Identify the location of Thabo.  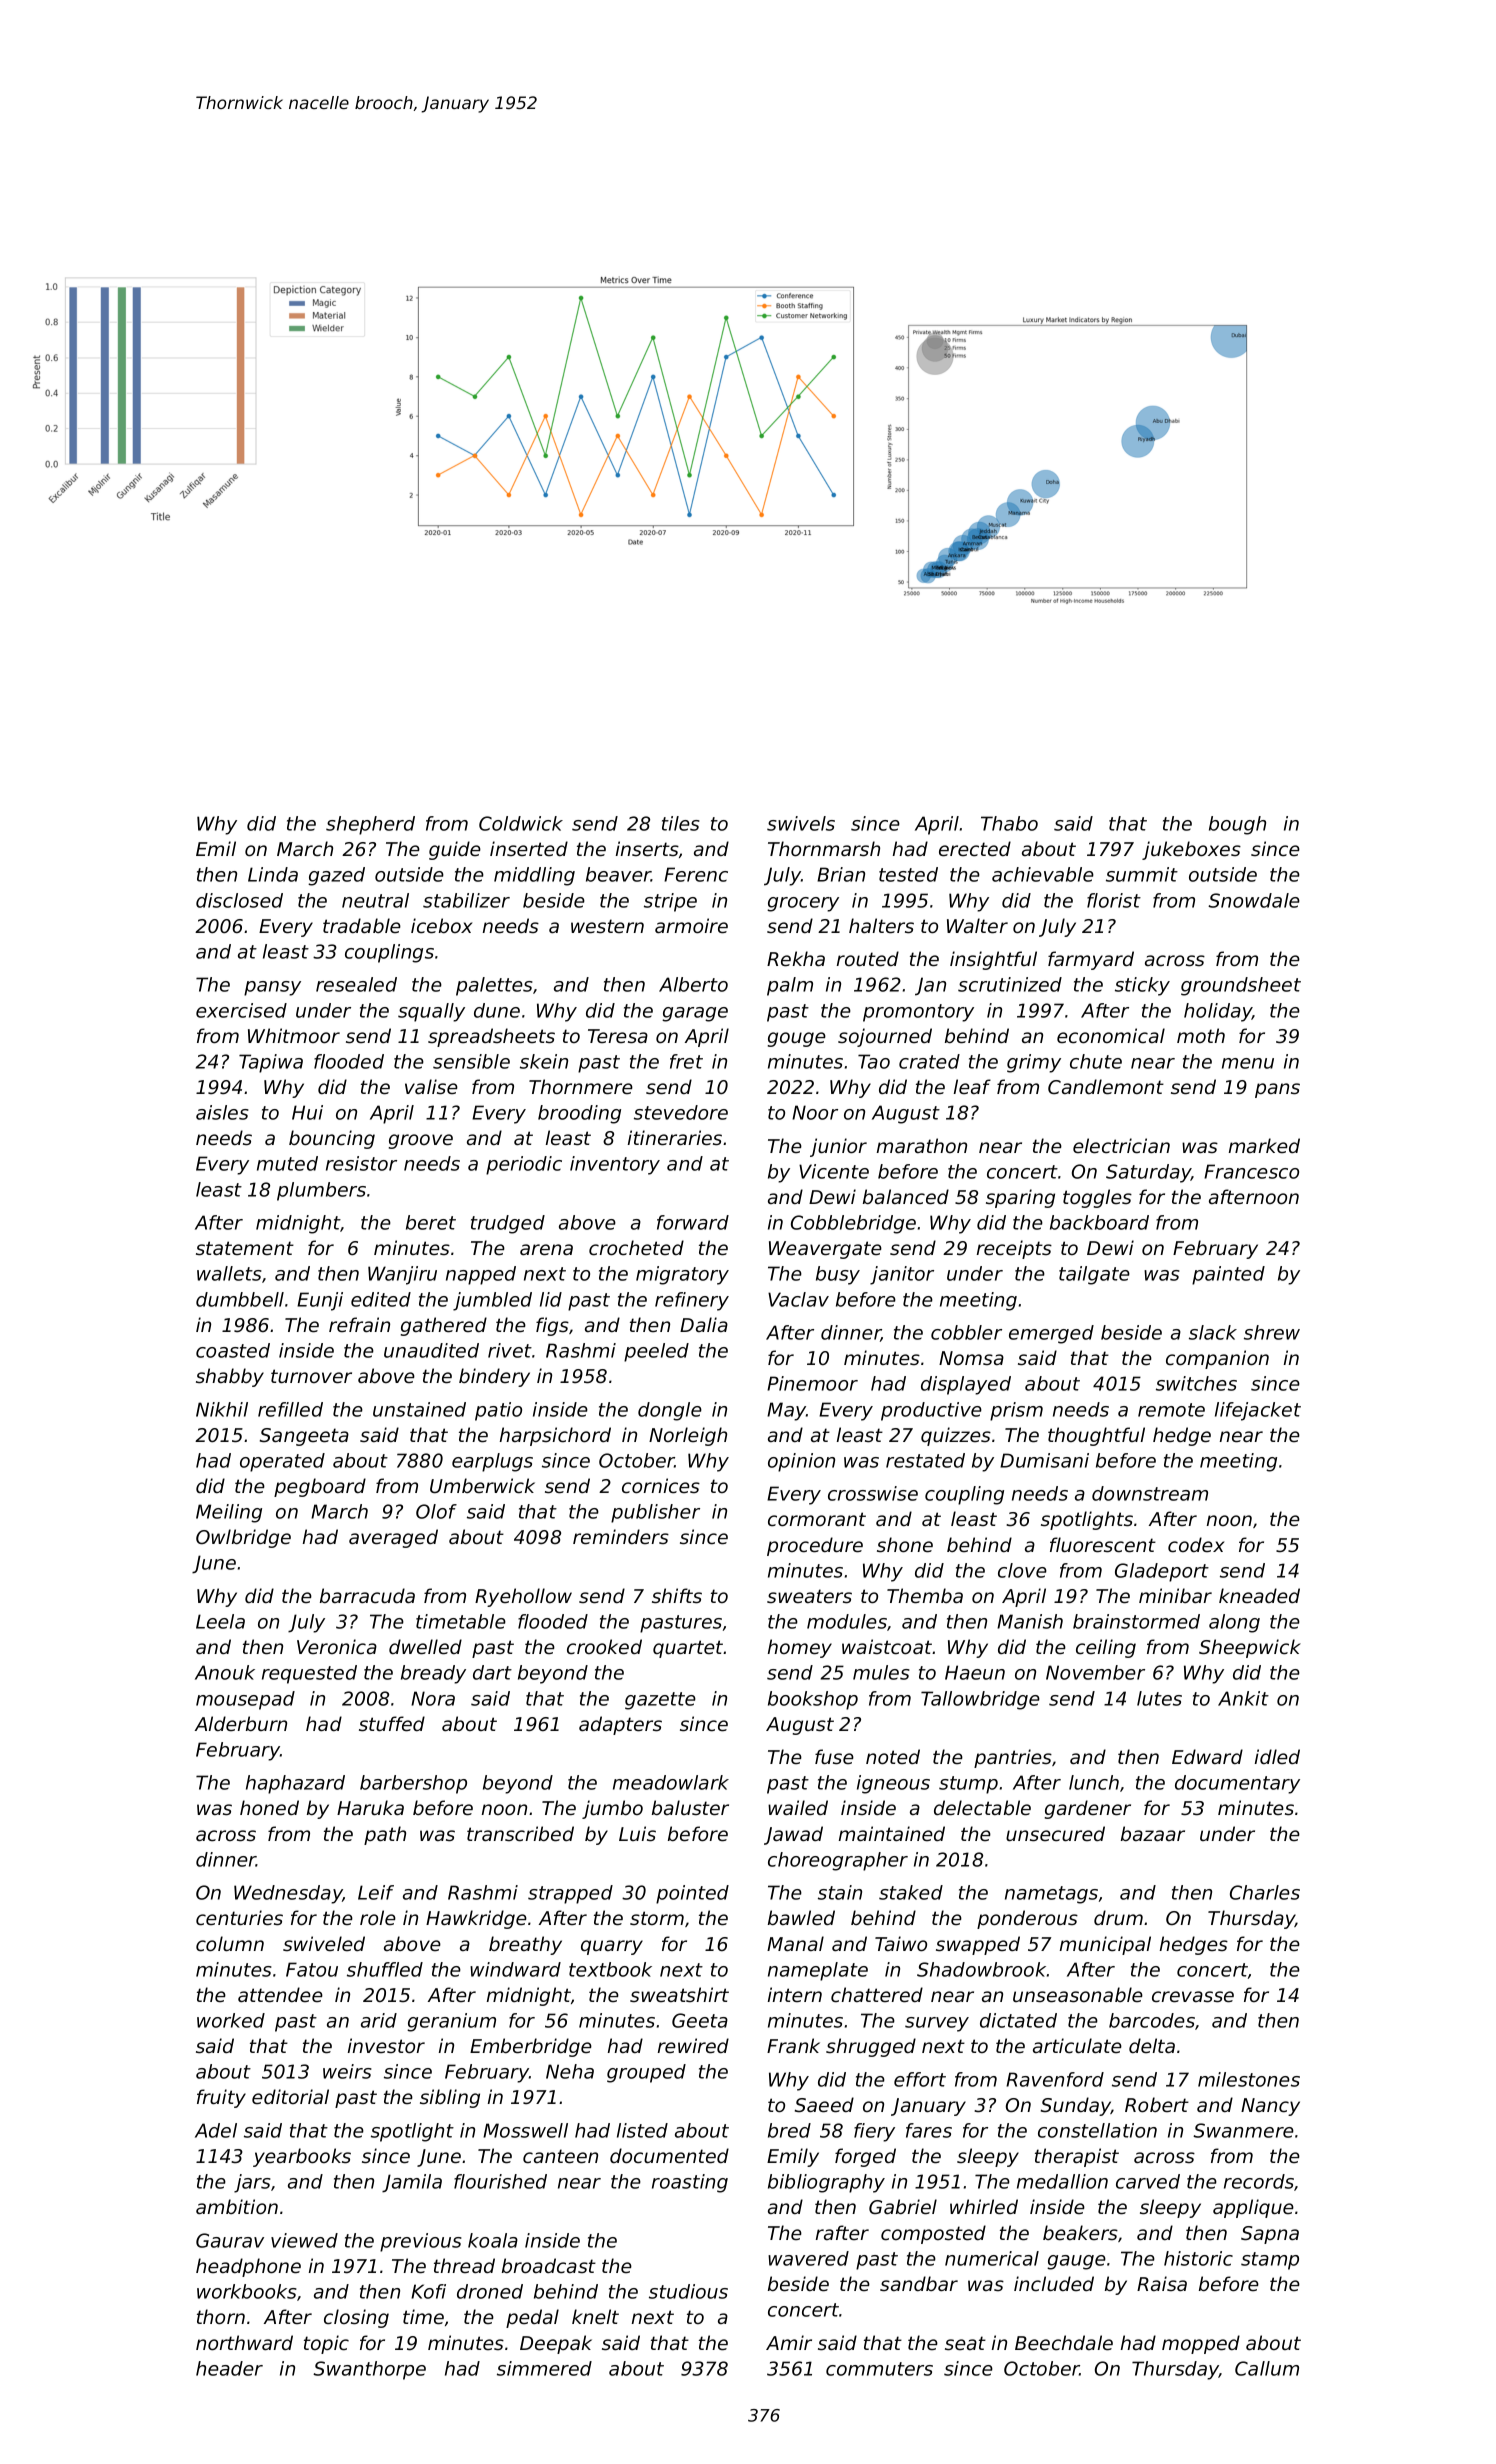
(1009, 823).
